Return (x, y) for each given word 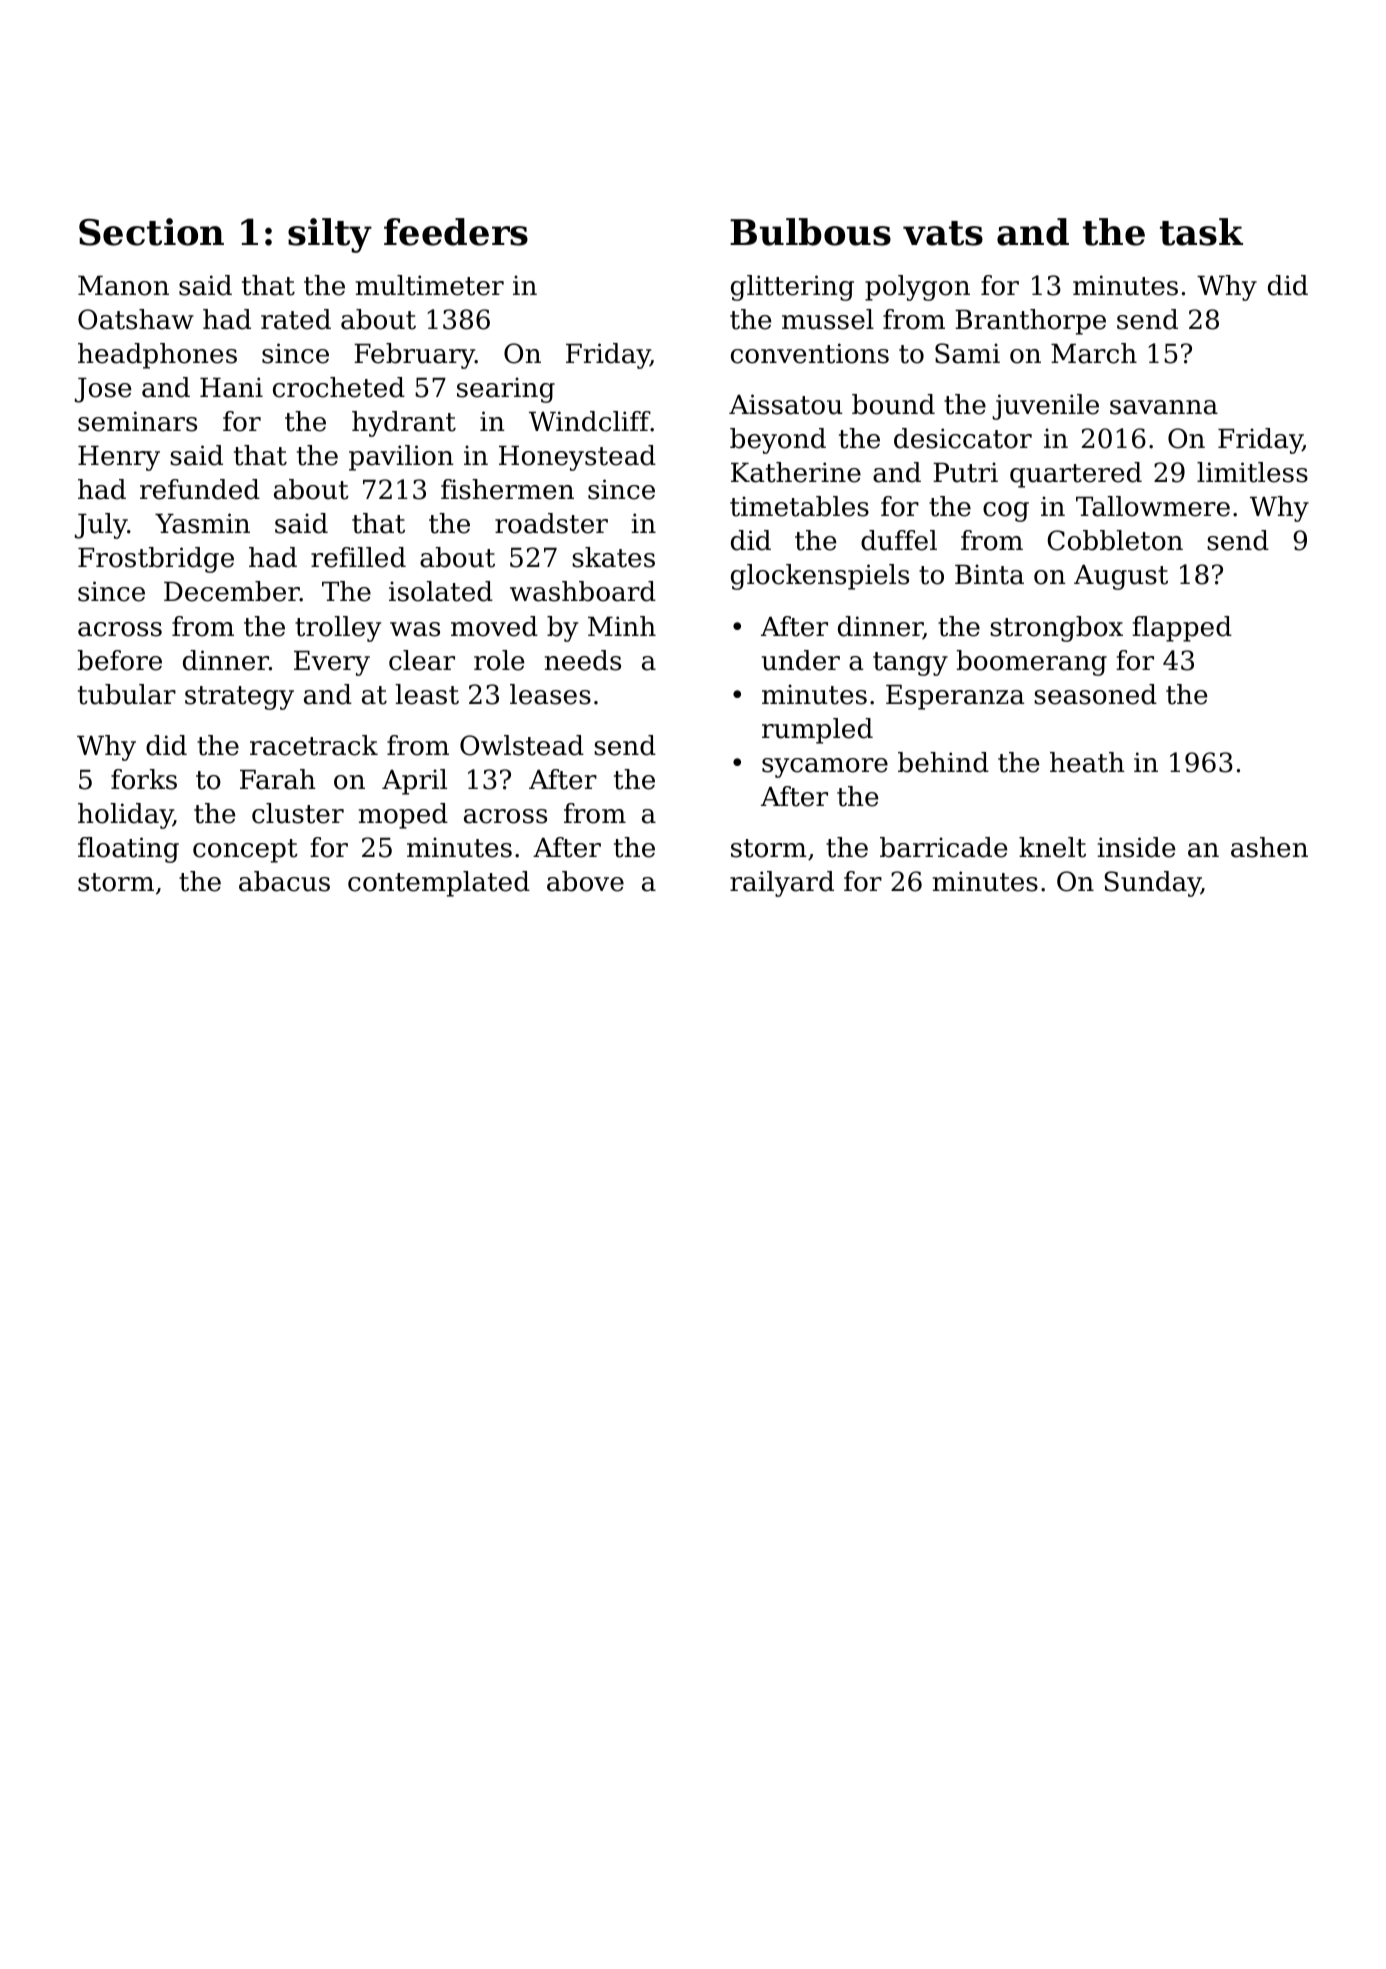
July (101, 526)
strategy (239, 698)
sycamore (825, 768)
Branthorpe (1030, 322)
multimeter (430, 285)
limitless (1252, 472)
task (1201, 232)
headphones (157, 356)
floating (128, 850)
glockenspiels (820, 577)
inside (1136, 847)
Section (151, 232)
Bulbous (810, 232)
